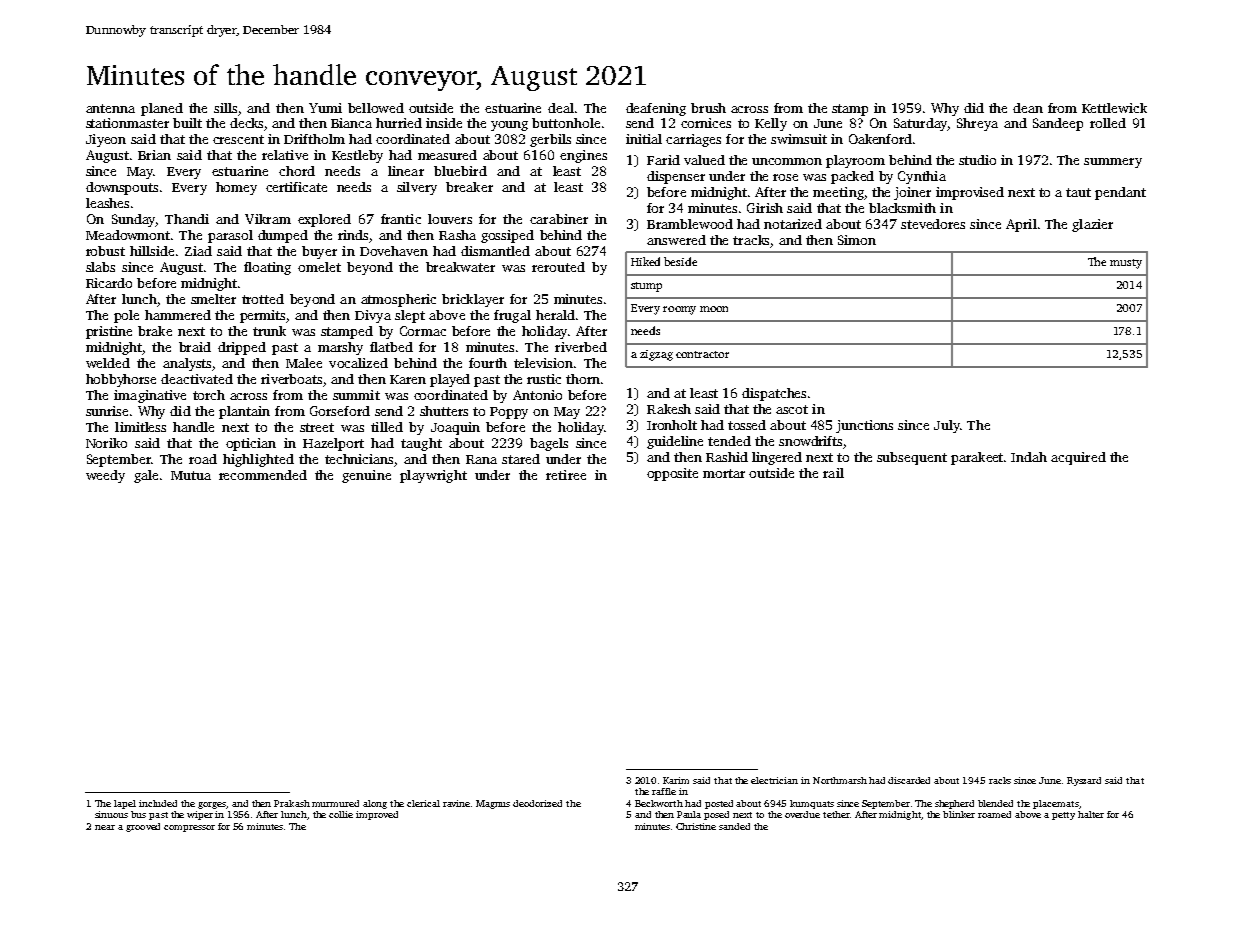 The height and width of the page is (952, 1233). I want to click on rail, so click(833, 473).
